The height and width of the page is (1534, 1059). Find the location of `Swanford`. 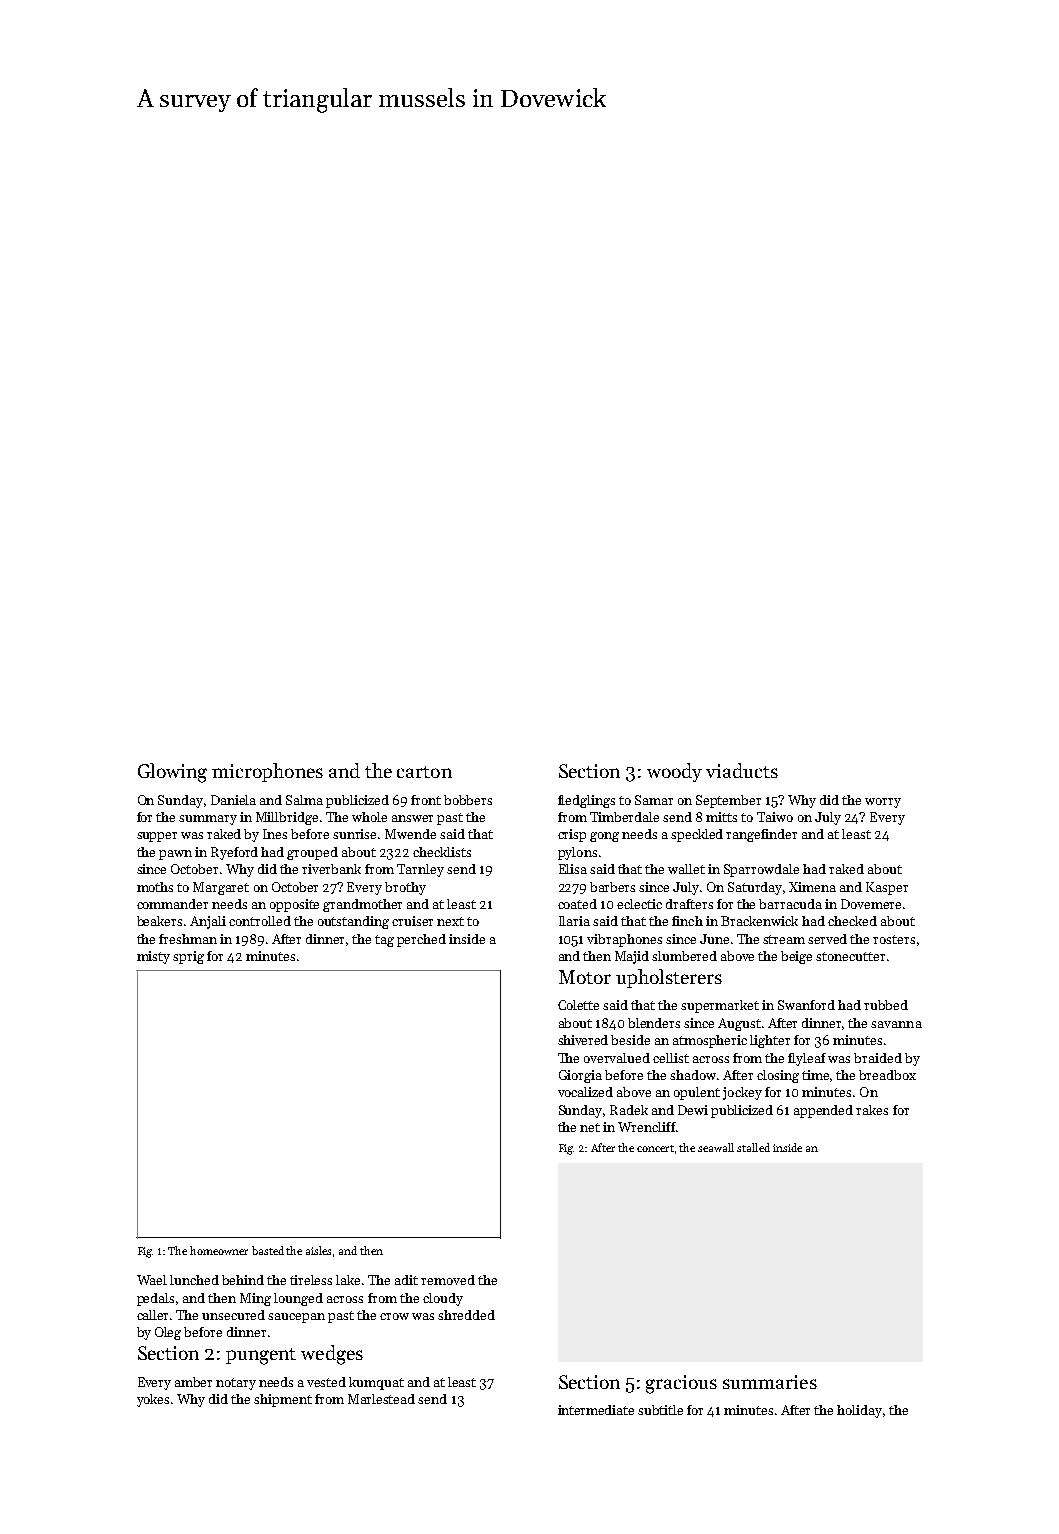

Swanford is located at coordinates (806, 1005).
